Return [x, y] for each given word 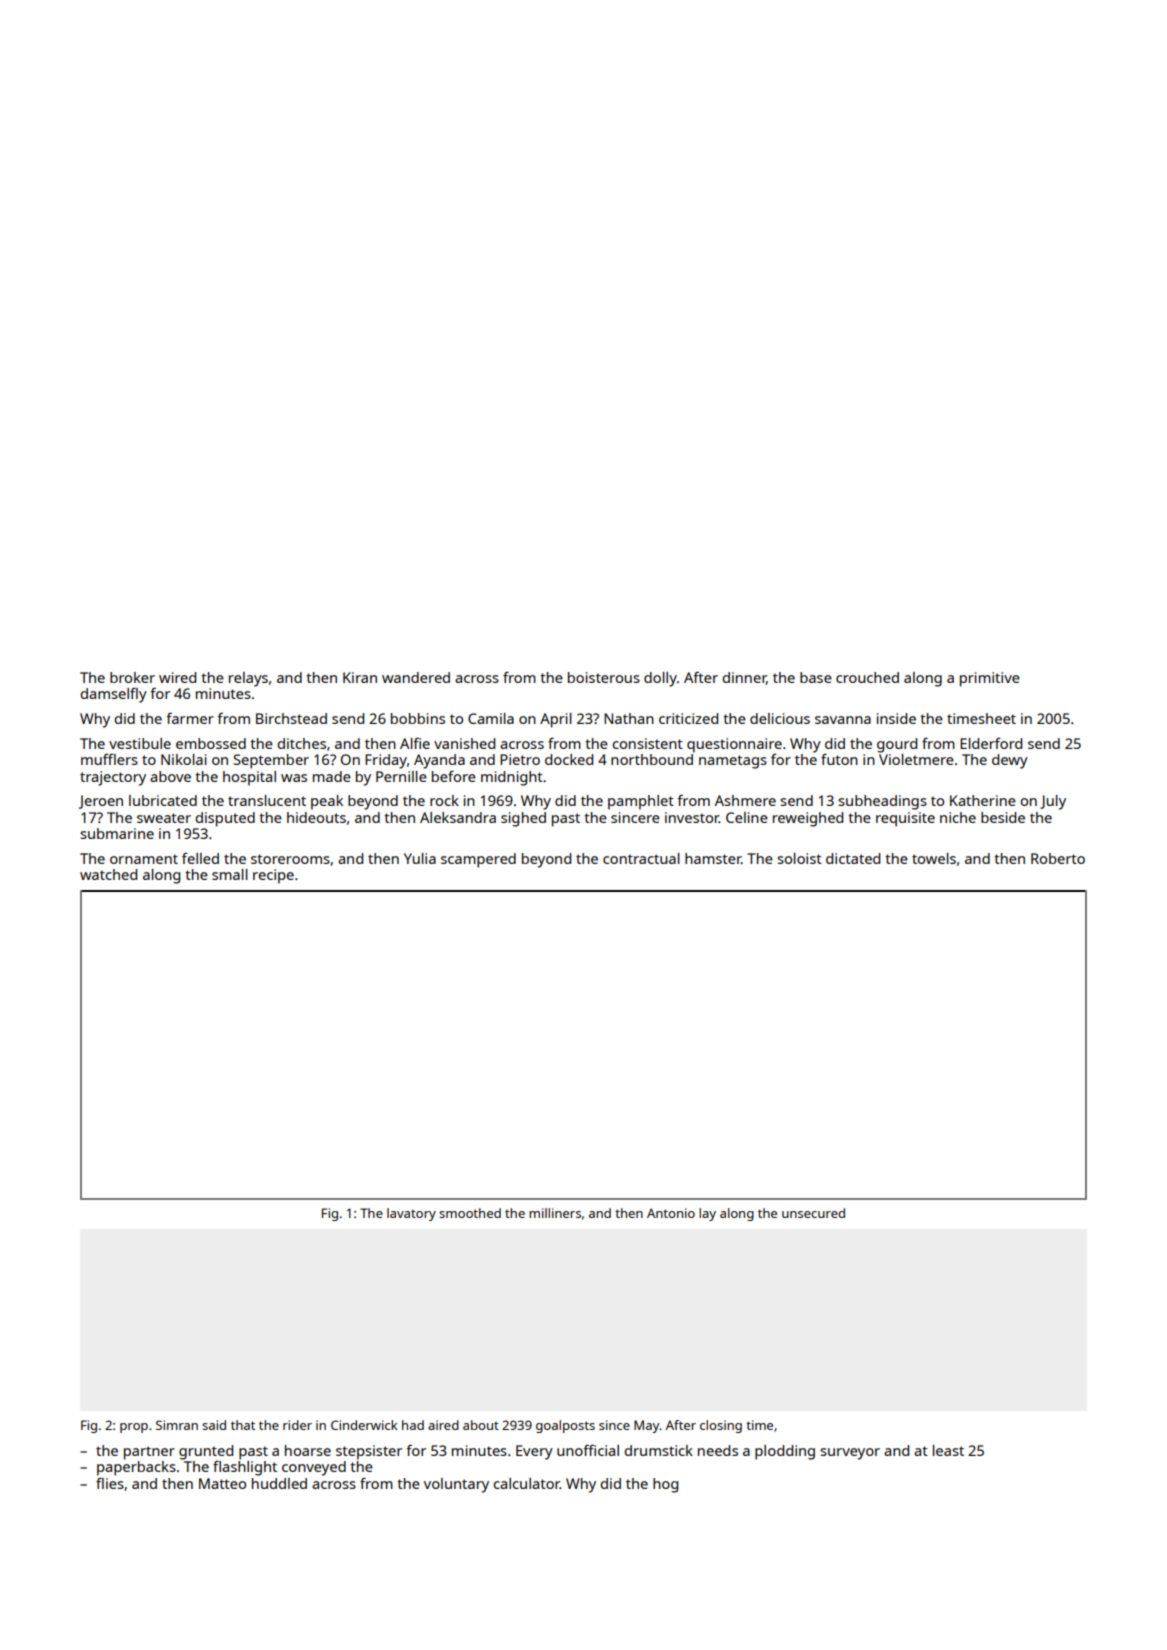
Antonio [671, 1213]
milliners [555, 1213]
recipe [273, 876]
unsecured [813, 1213]
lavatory [411, 1214]
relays [248, 679]
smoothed [470, 1213]
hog [665, 1485]
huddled [279, 1483]
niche [958, 817]
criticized [688, 718]
